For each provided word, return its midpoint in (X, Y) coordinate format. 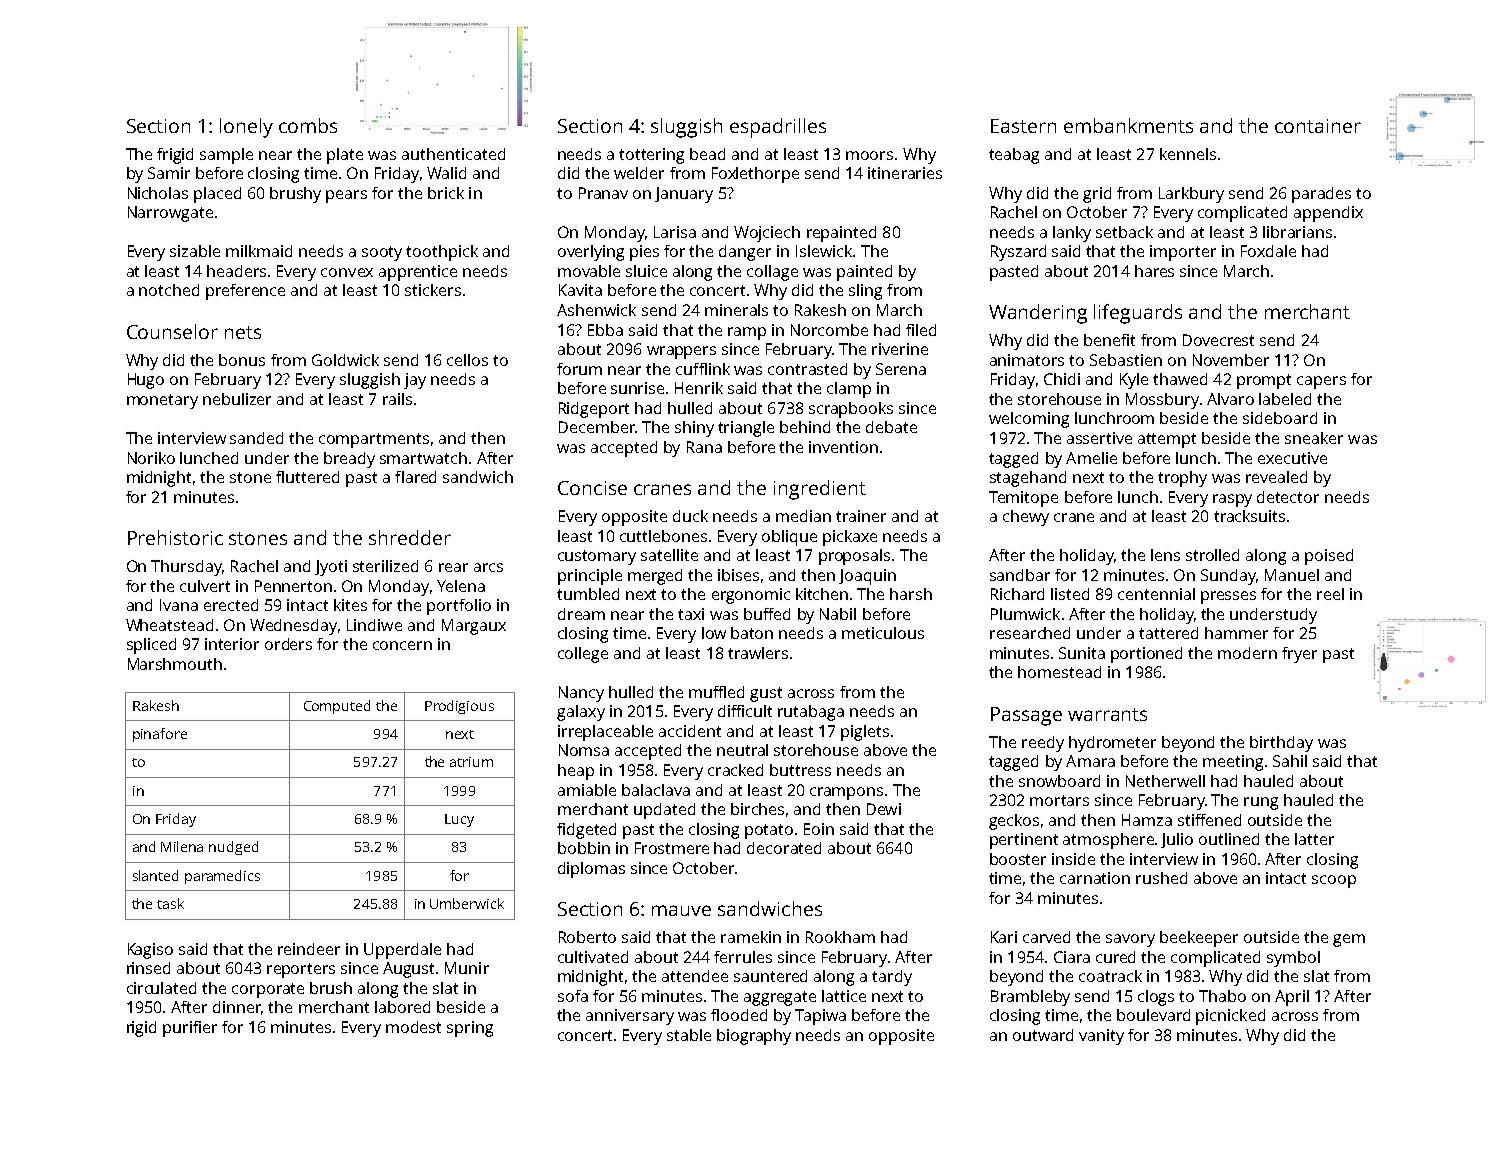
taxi (691, 614)
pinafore (160, 735)
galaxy (581, 713)
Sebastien (1126, 360)
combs (308, 125)
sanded (256, 438)
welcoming (1029, 420)
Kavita (580, 290)
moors (869, 155)
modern (1247, 653)
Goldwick (345, 360)
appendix (1328, 214)
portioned (1146, 655)
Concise (592, 488)
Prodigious (459, 707)
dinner (237, 1007)
